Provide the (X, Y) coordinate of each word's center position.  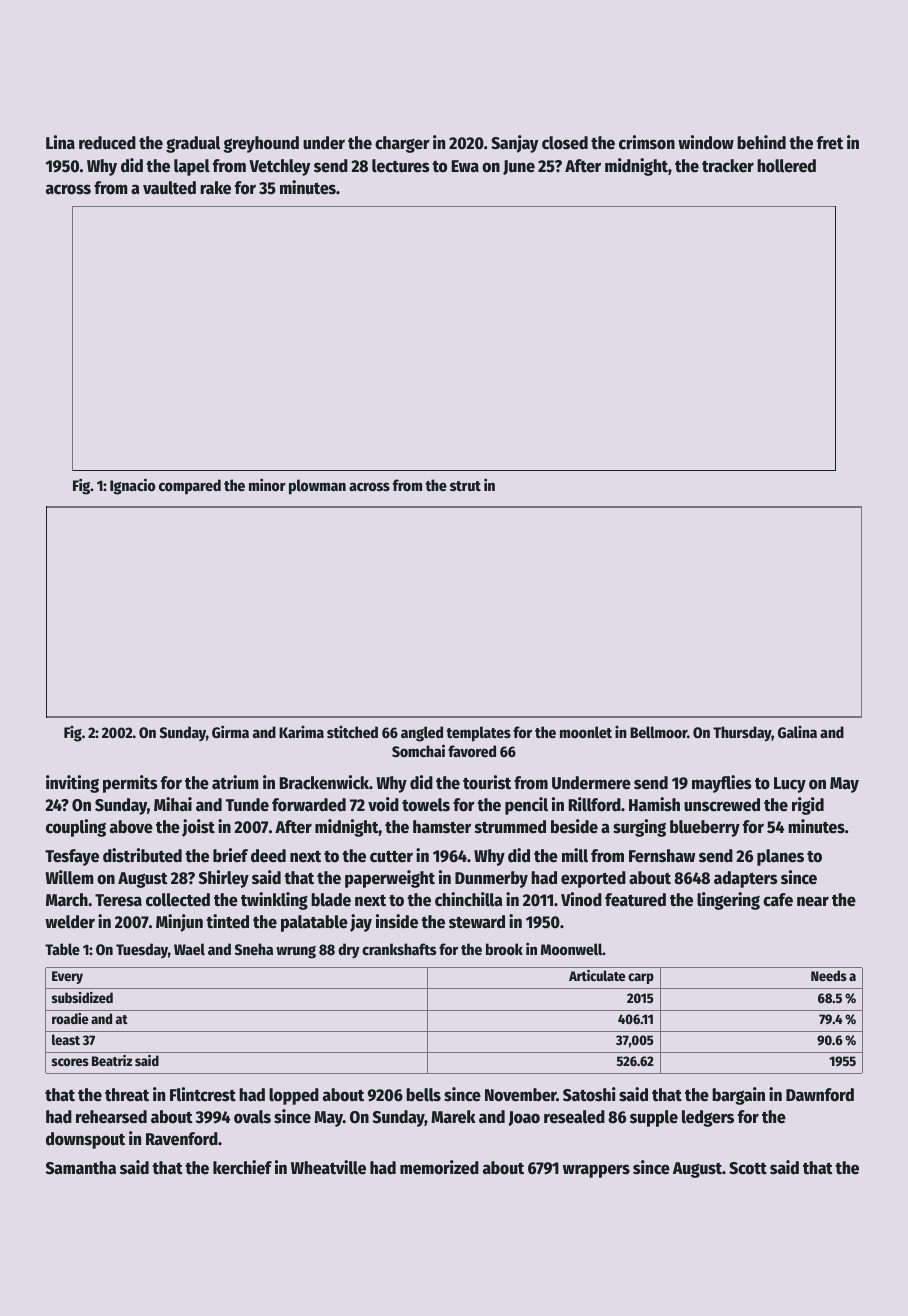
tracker (728, 166)
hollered (786, 166)
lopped (294, 1096)
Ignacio (132, 486)
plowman (317, 487)
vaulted (169, 188)
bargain (738, 1096)
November (521, 1095)
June (519, 167)
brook (504, 949)
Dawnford (820, 1095)
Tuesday (142, 950)
